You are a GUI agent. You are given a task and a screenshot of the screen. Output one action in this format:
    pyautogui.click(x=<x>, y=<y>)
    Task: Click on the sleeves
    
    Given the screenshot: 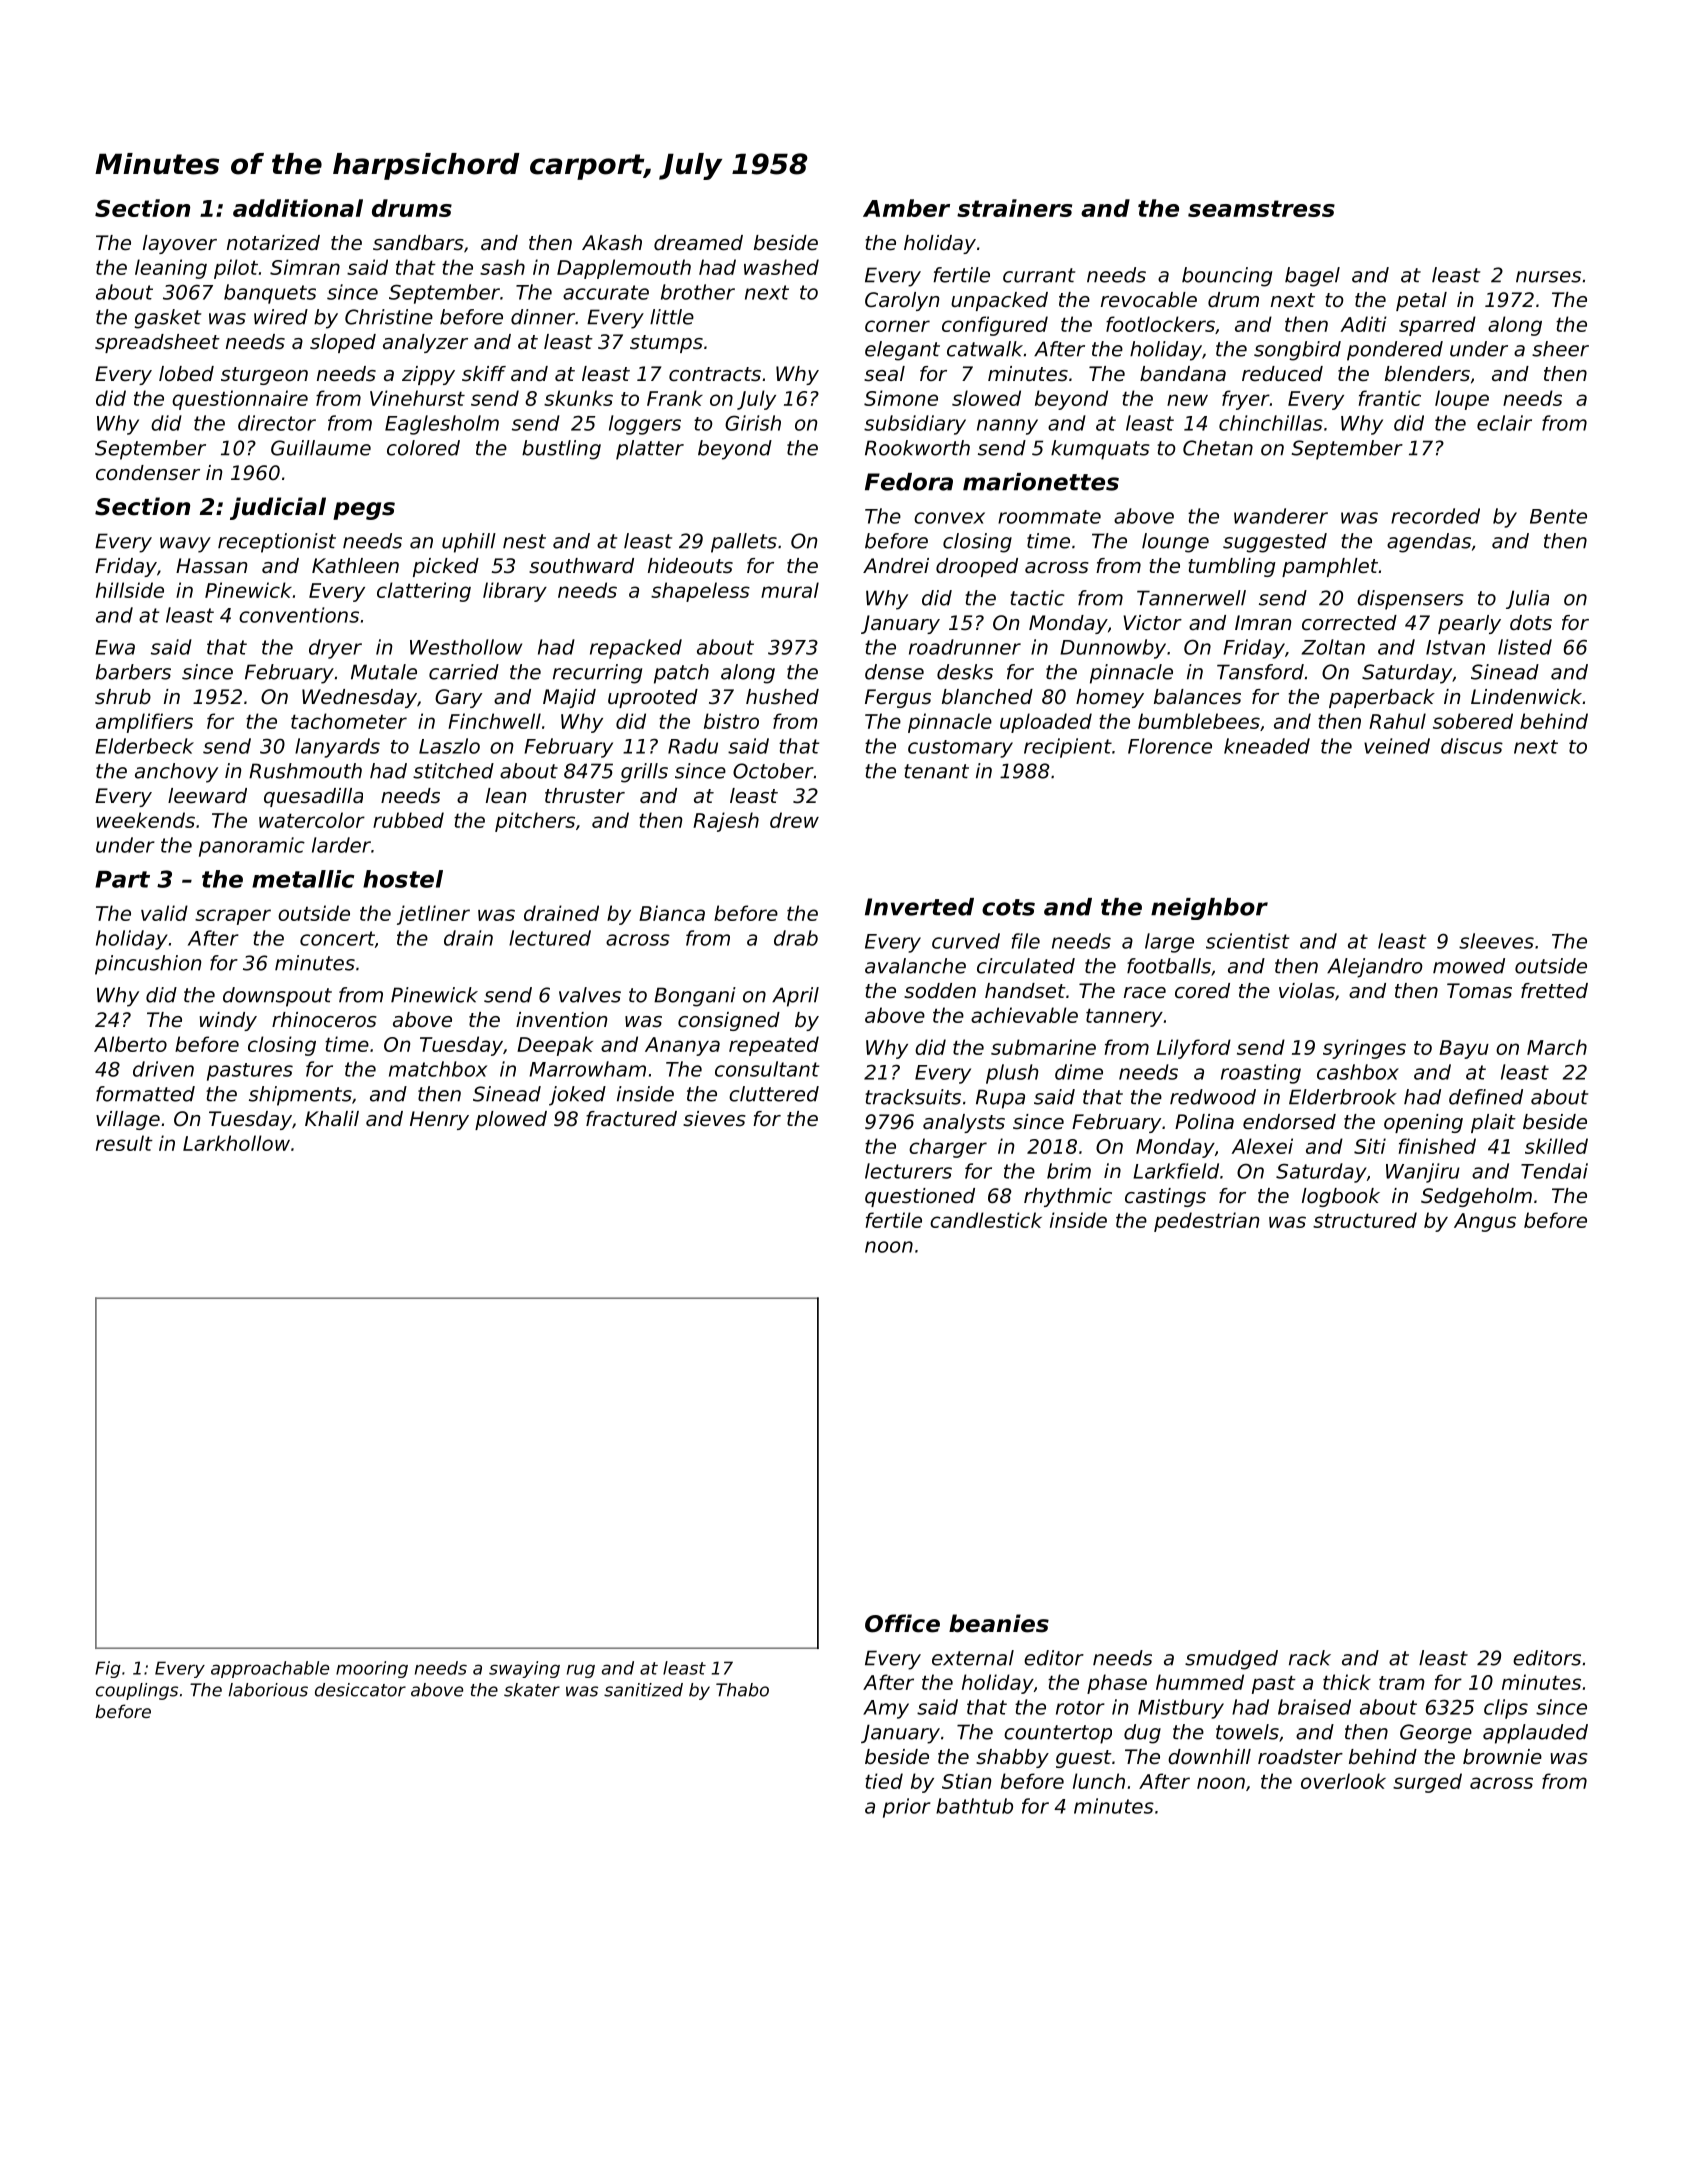 What is the action you would take?
    pyautogui.click(x=1496, y=941)
